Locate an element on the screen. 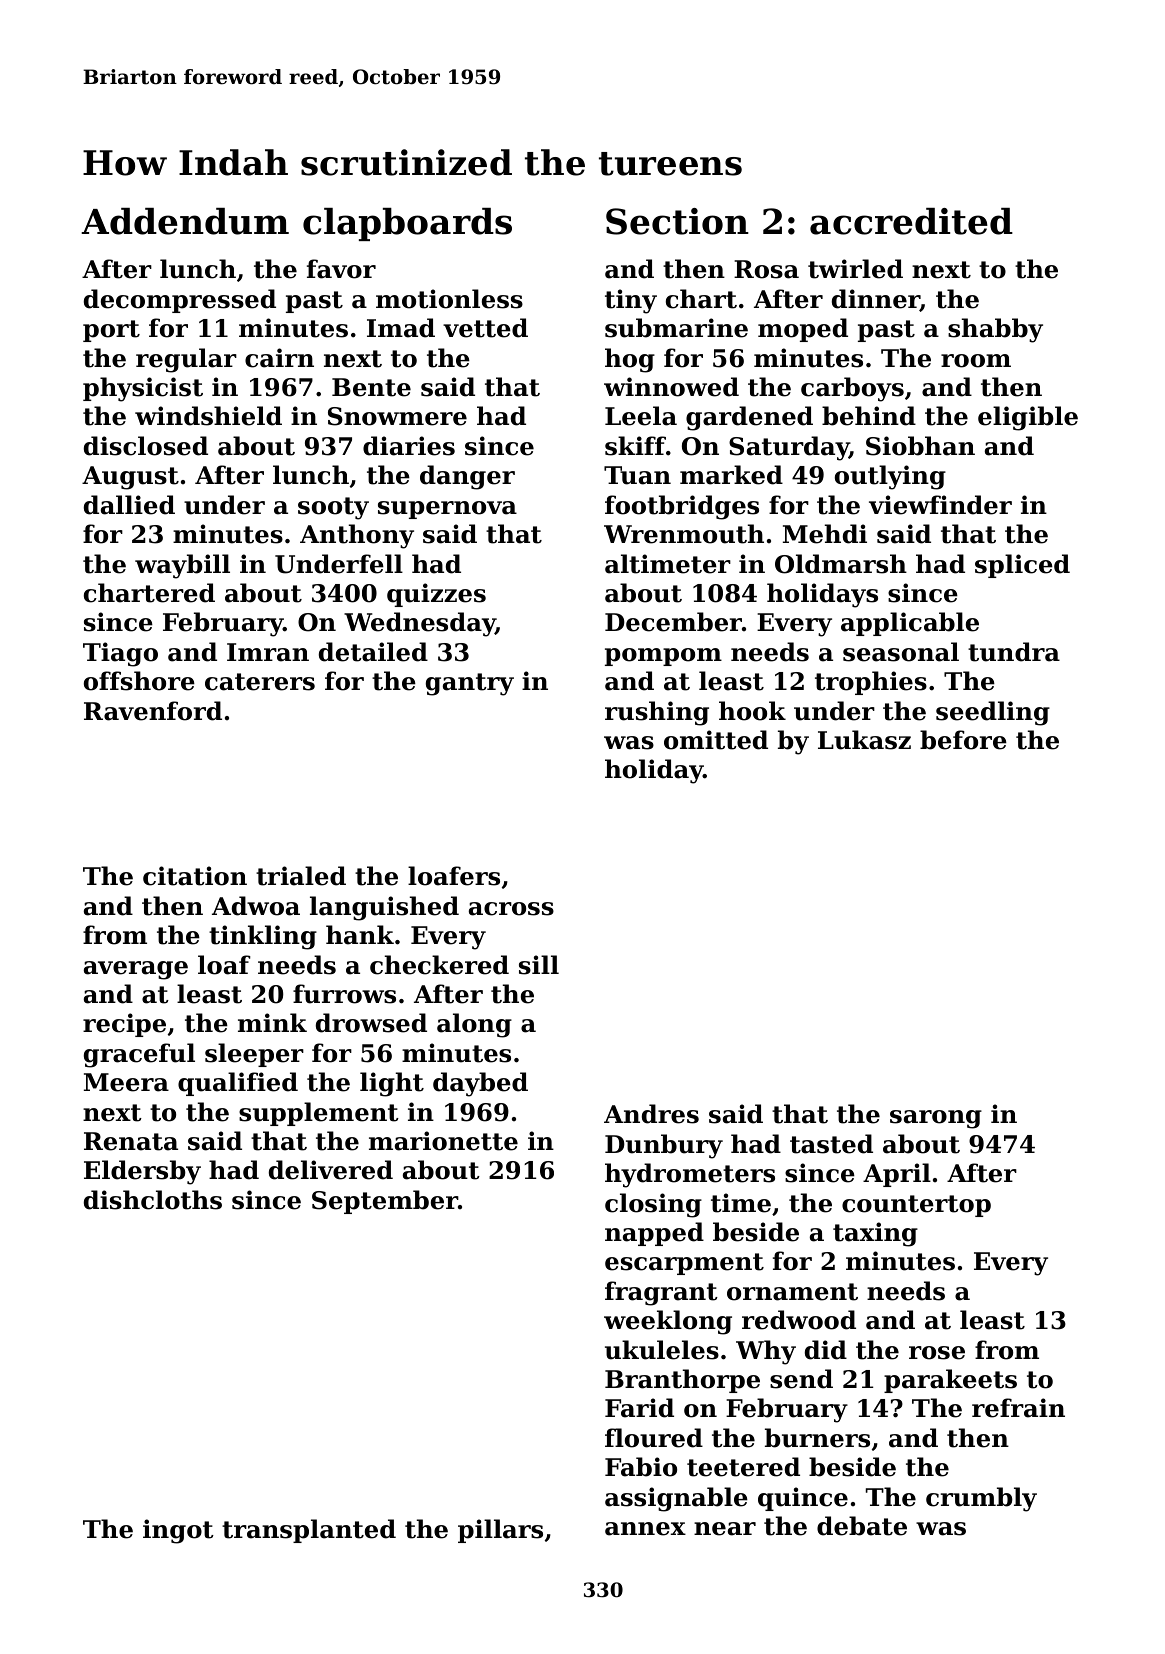 Image resolution: width=1165 pixels, height=1654 pixels. viewfinder is located at coordinates (940, 505).
